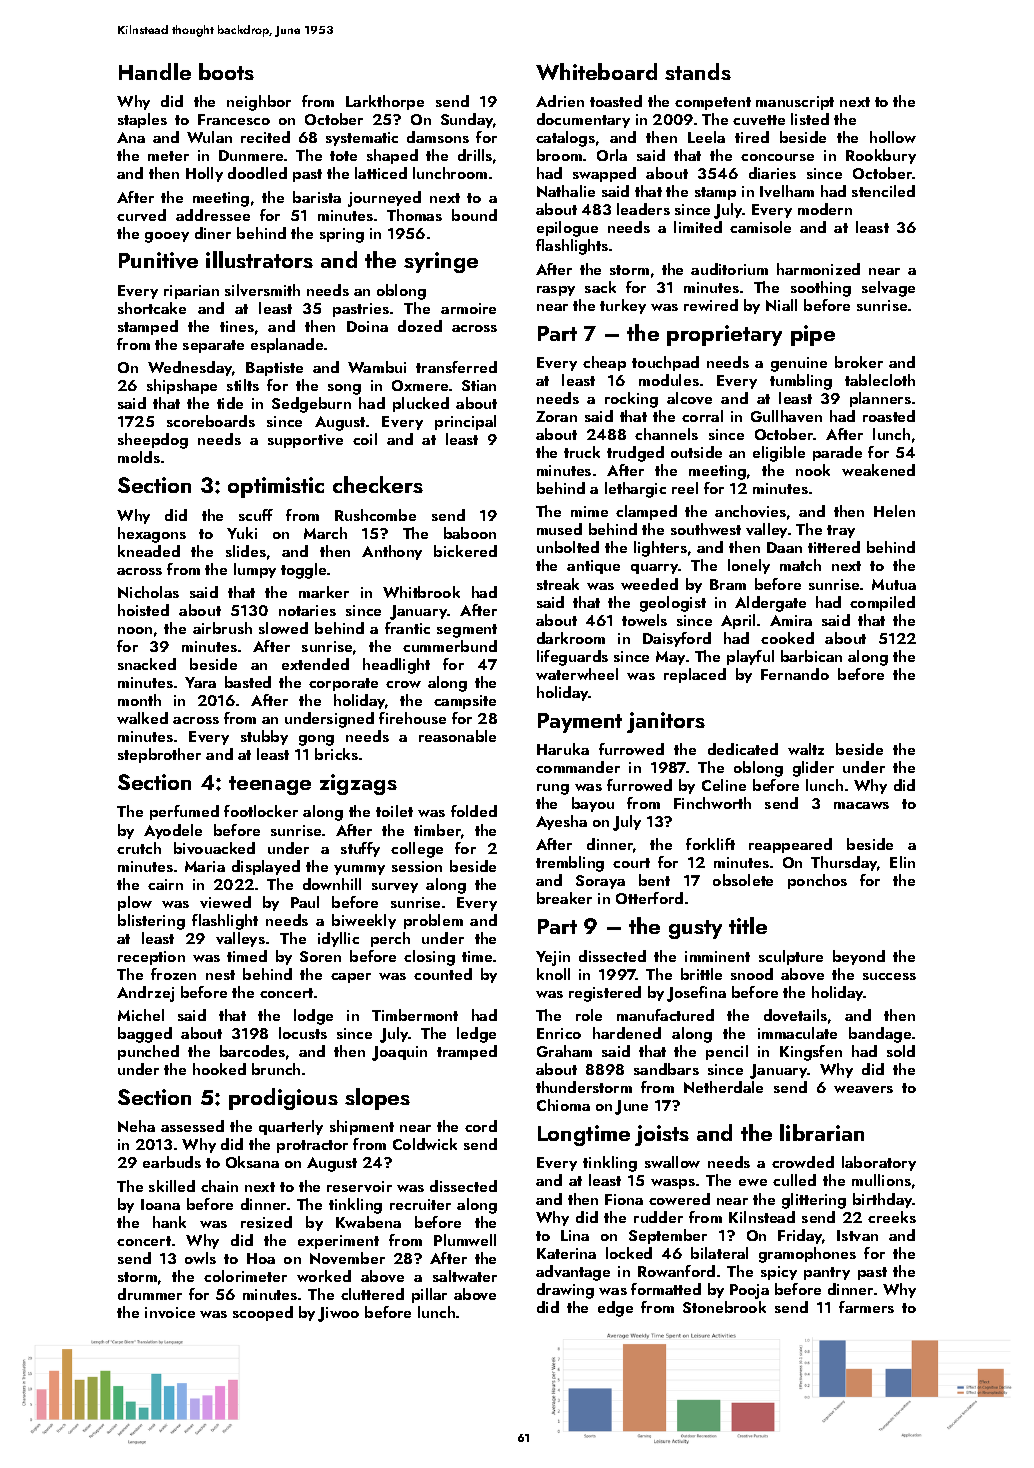 The image size is (1034, 1468). What do you see at coordinates (385, 102) in the document?
I see `Larkthorpe` at bounding box center [385, 102].
